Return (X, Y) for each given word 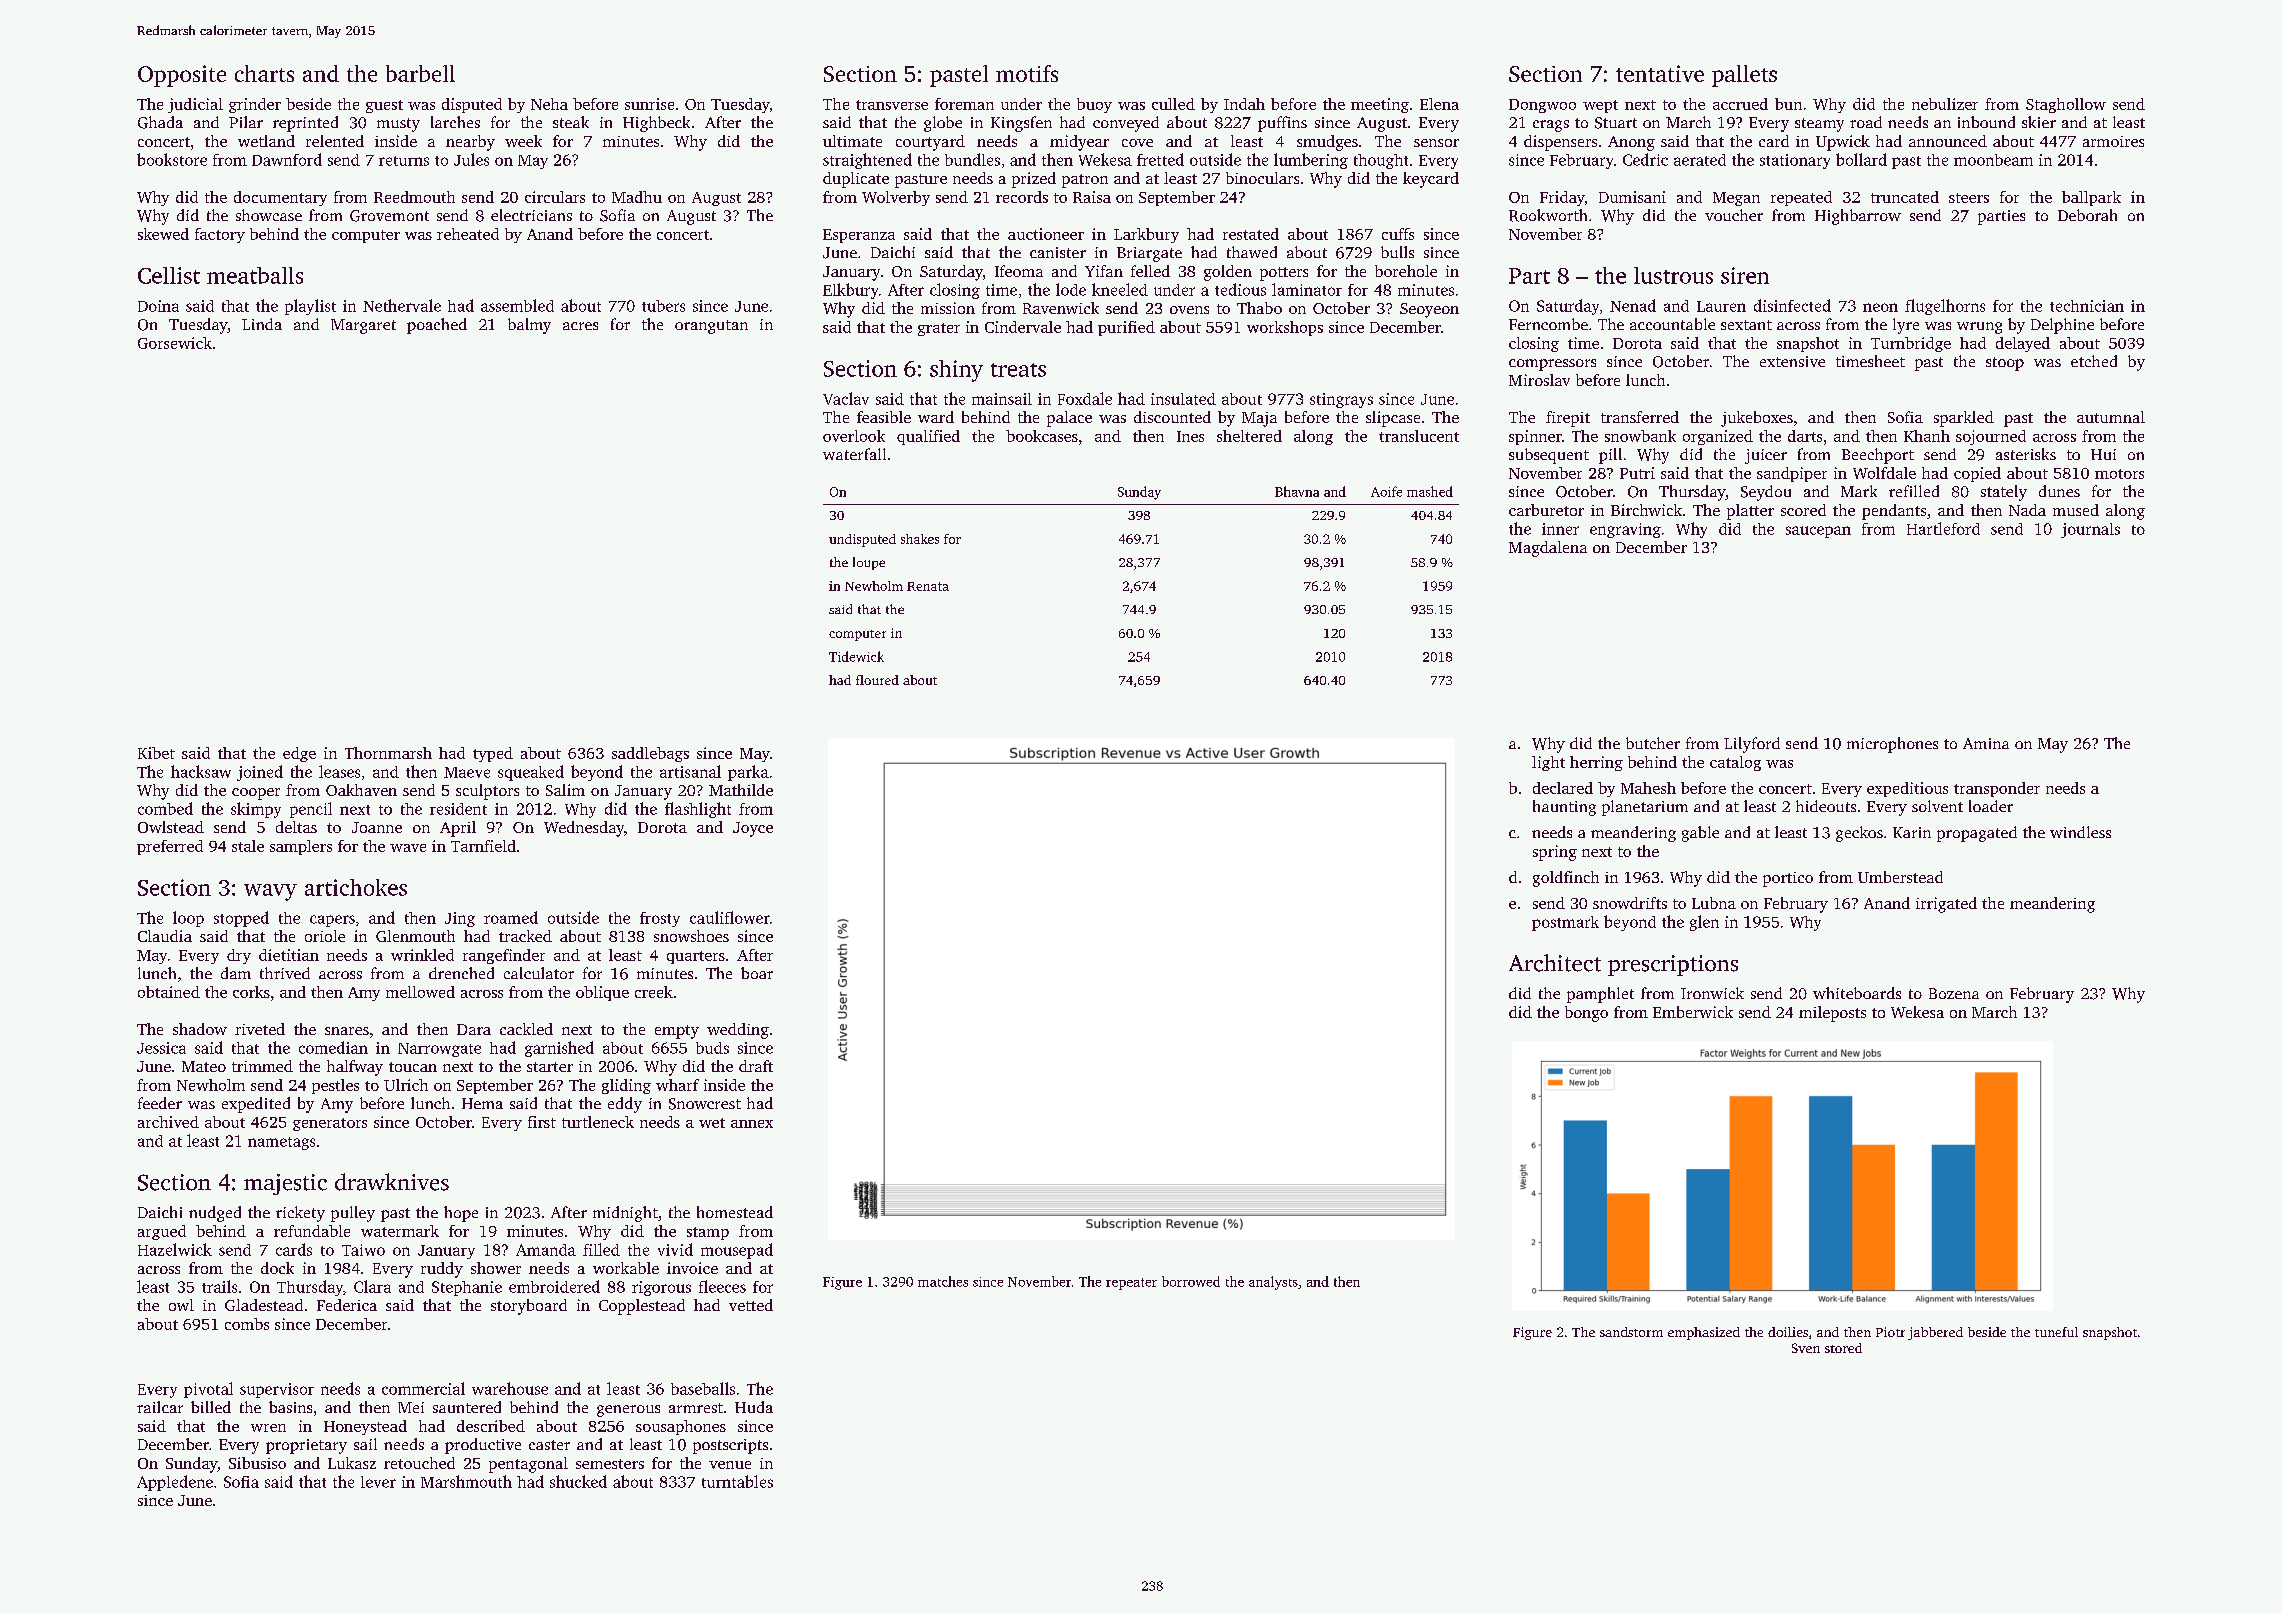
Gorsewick (175, 343)
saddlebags (650, 754)
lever (378, 1482)
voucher (1734, 215)
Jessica (161, 1048)
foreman (964, 104)
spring (1555, 853)
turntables (737, 1481)
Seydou (1766, 493)
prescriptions (1673, 965)
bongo (1586, 1014)
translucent (1419, 436)
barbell (420, 73)
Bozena (1954, 993)
